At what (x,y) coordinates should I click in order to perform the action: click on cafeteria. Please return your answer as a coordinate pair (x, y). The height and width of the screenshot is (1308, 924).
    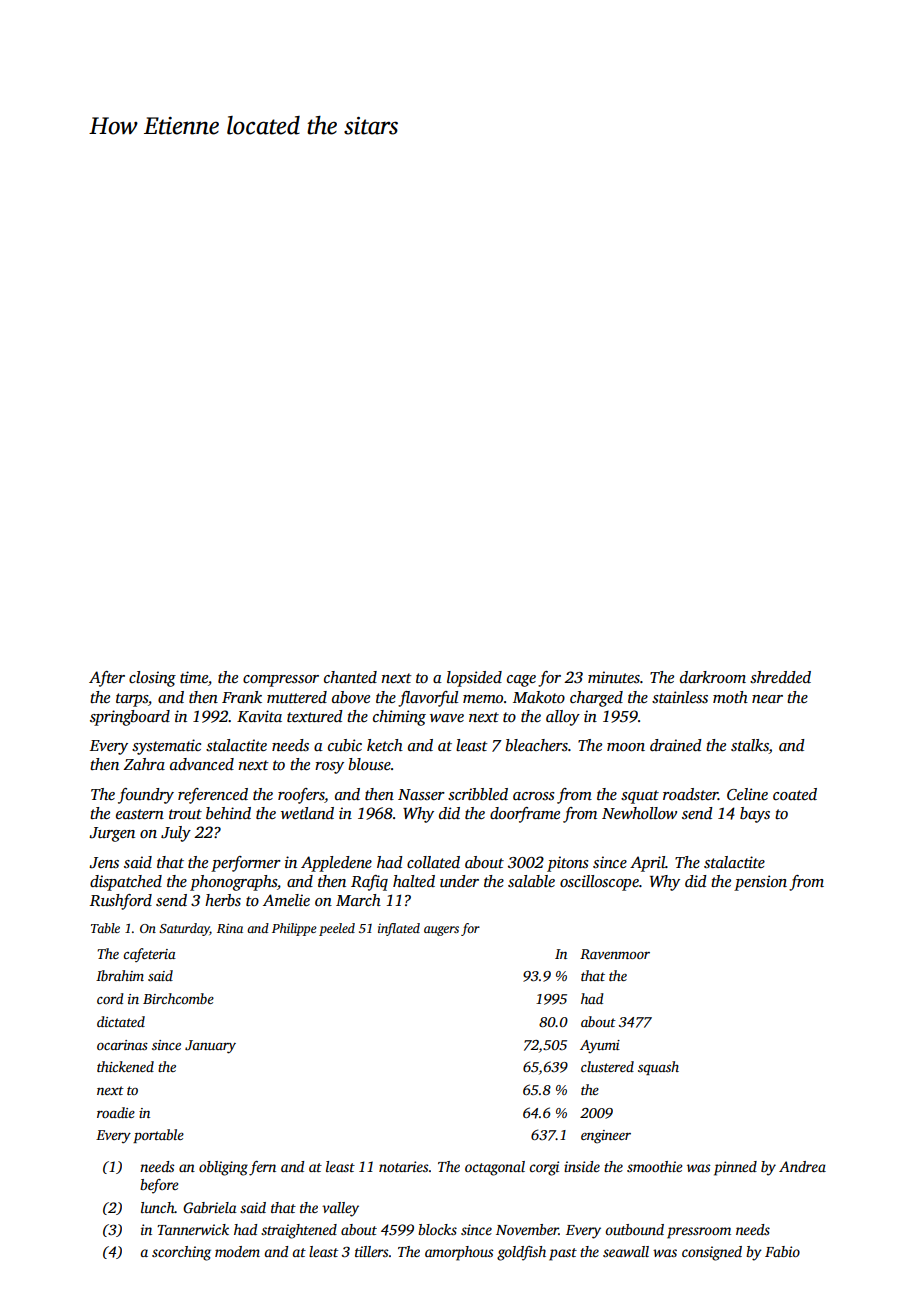
    Looking at the image, I should click on (149, 955).
